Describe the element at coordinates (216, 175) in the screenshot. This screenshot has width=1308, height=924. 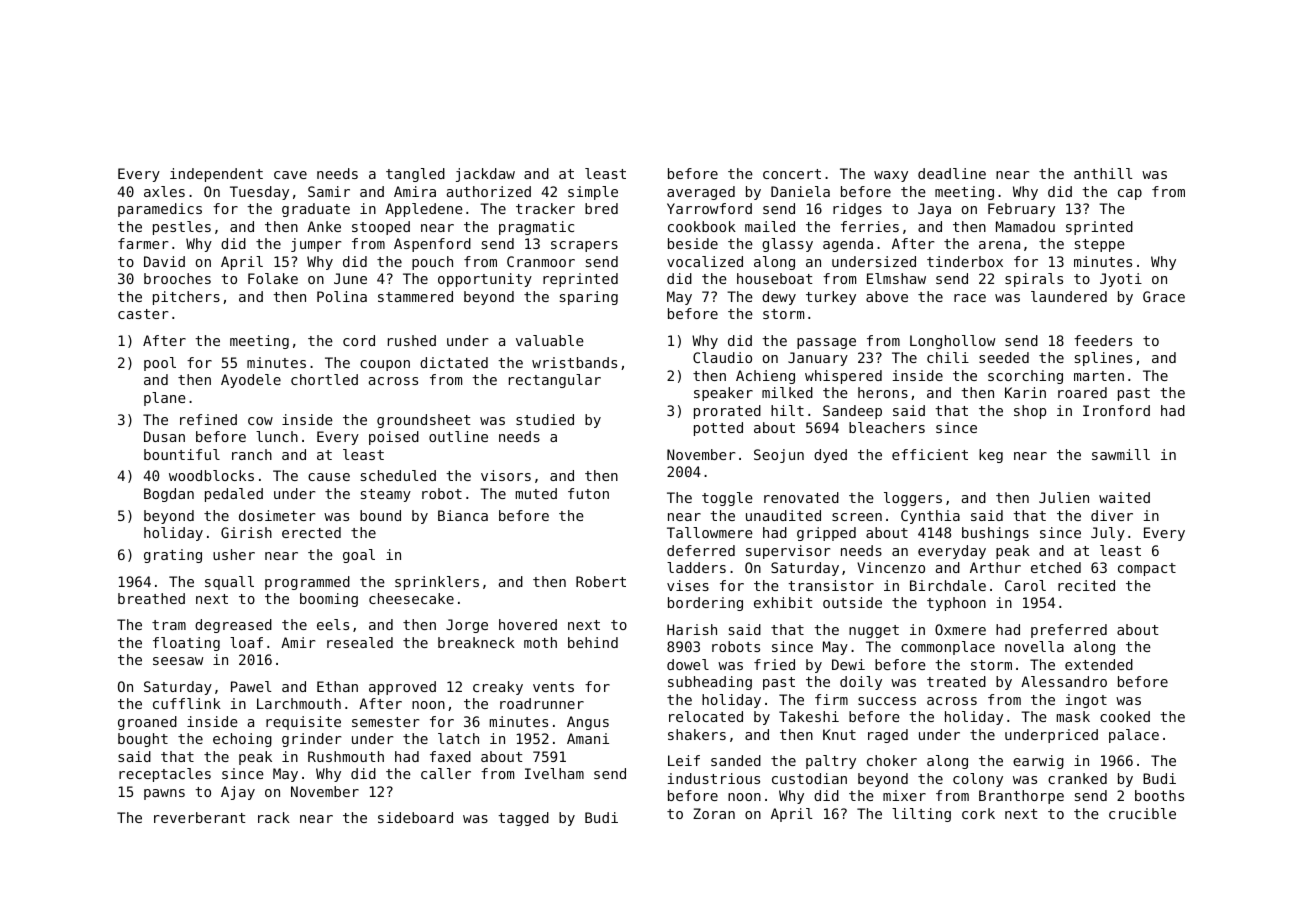
I see `independent` at that location.
